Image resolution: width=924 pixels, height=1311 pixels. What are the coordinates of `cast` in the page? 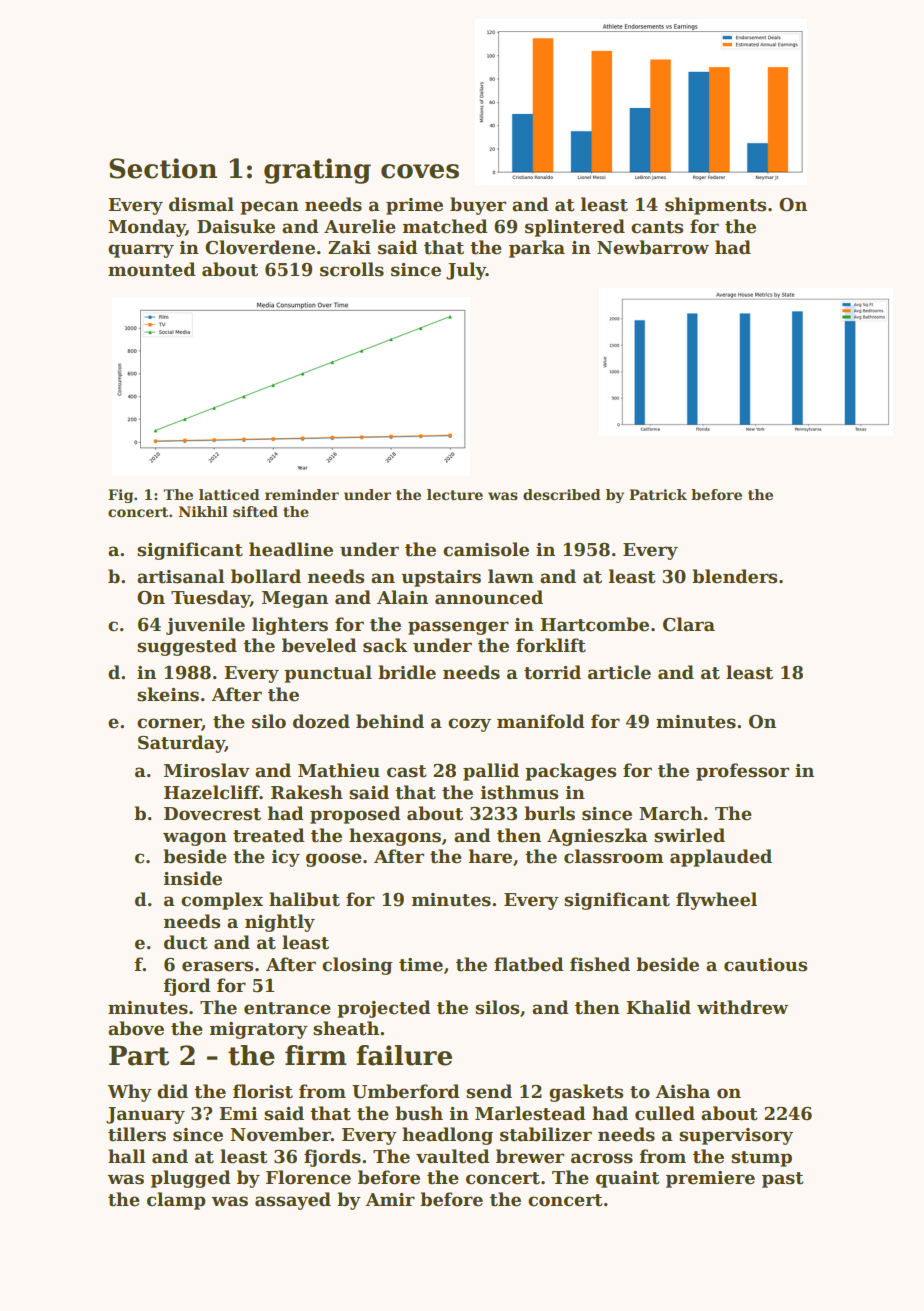 It's located at (407, 771).
